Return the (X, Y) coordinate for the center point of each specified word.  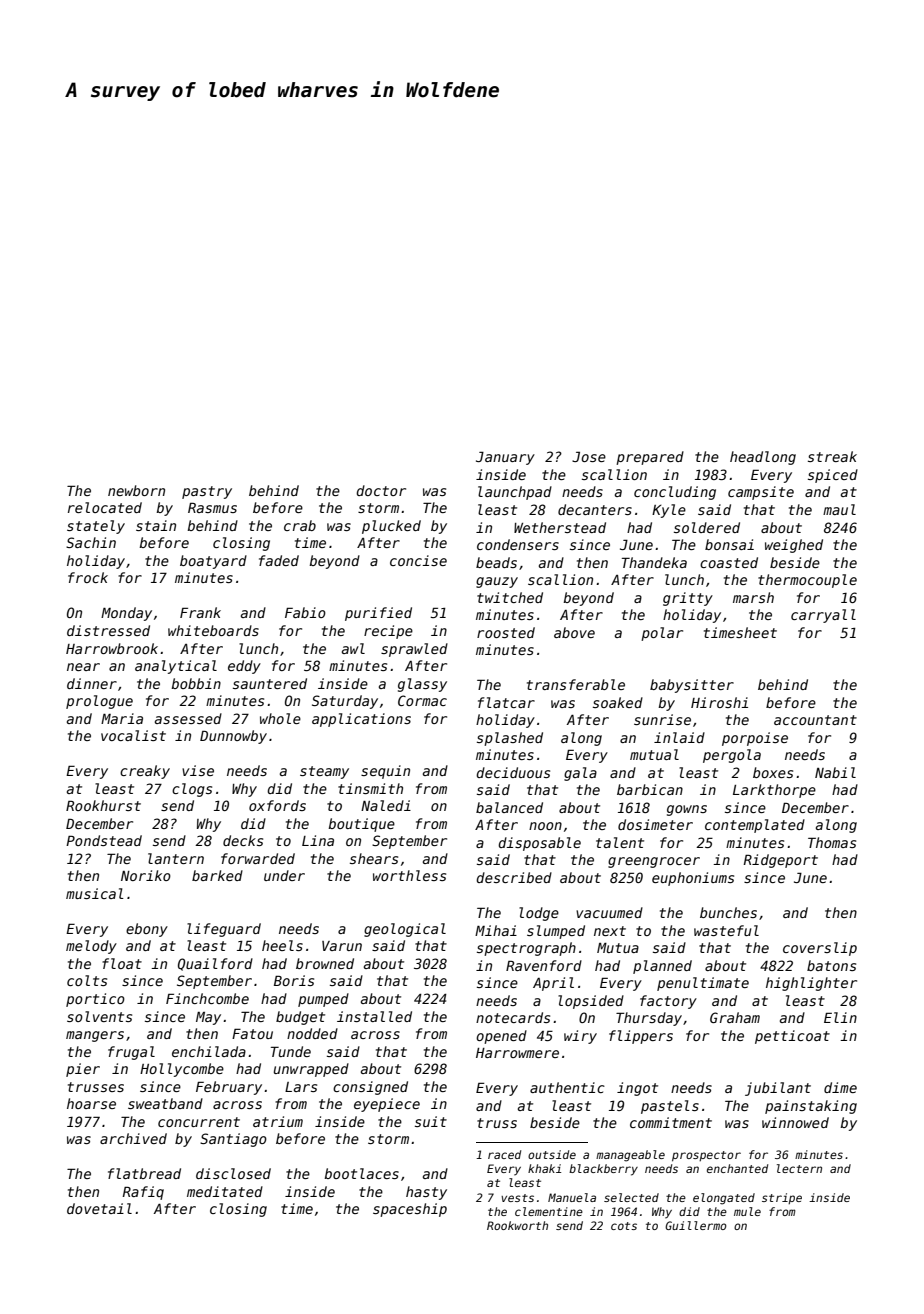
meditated (225, 1191)
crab (300, 525)
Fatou (252, 1033)
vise (198, 770)
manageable (630, 1156)
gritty (688, 599)
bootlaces (361, 1173)
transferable (576, 684)
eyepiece (387, 1105)
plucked (391, 527)
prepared (650, 458)
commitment (671, 1122)
